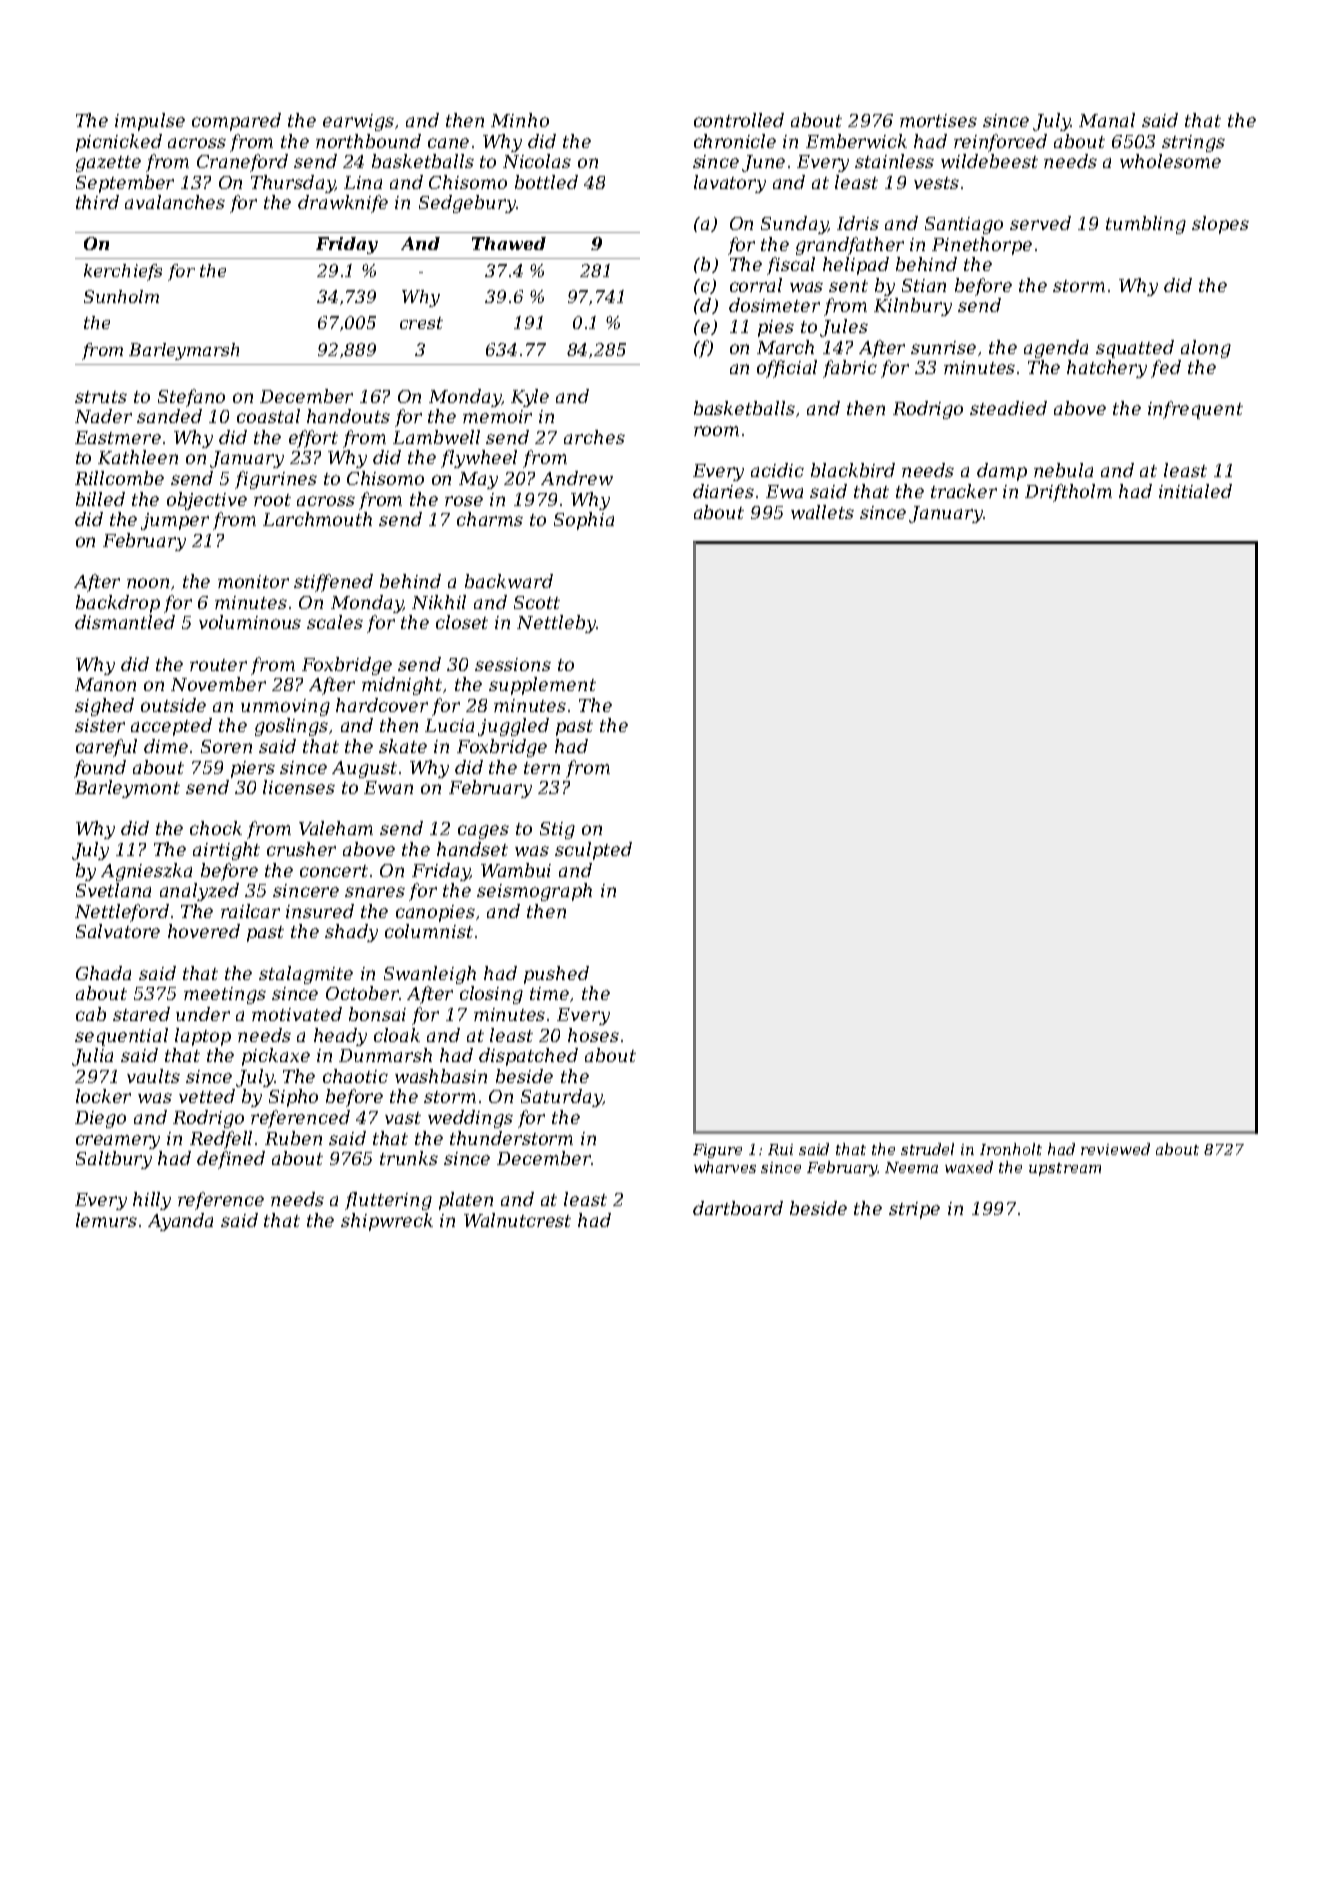 The width and height of the document is (1333, 1886). Describe the element at coordinates (593, 851) in the document. I see `sculpted` at that location.
